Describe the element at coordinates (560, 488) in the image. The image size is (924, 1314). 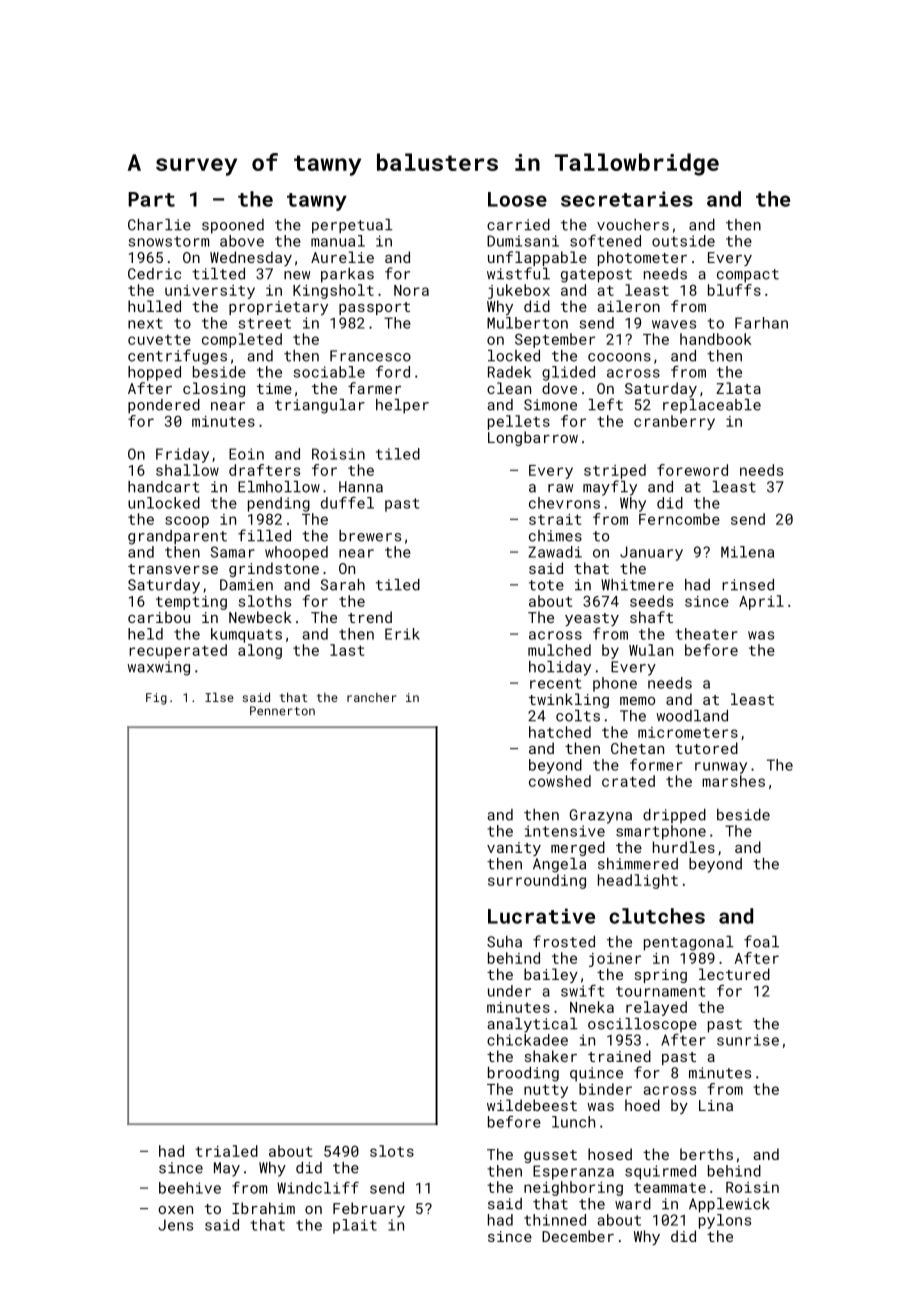
I see `raw` at that location.
